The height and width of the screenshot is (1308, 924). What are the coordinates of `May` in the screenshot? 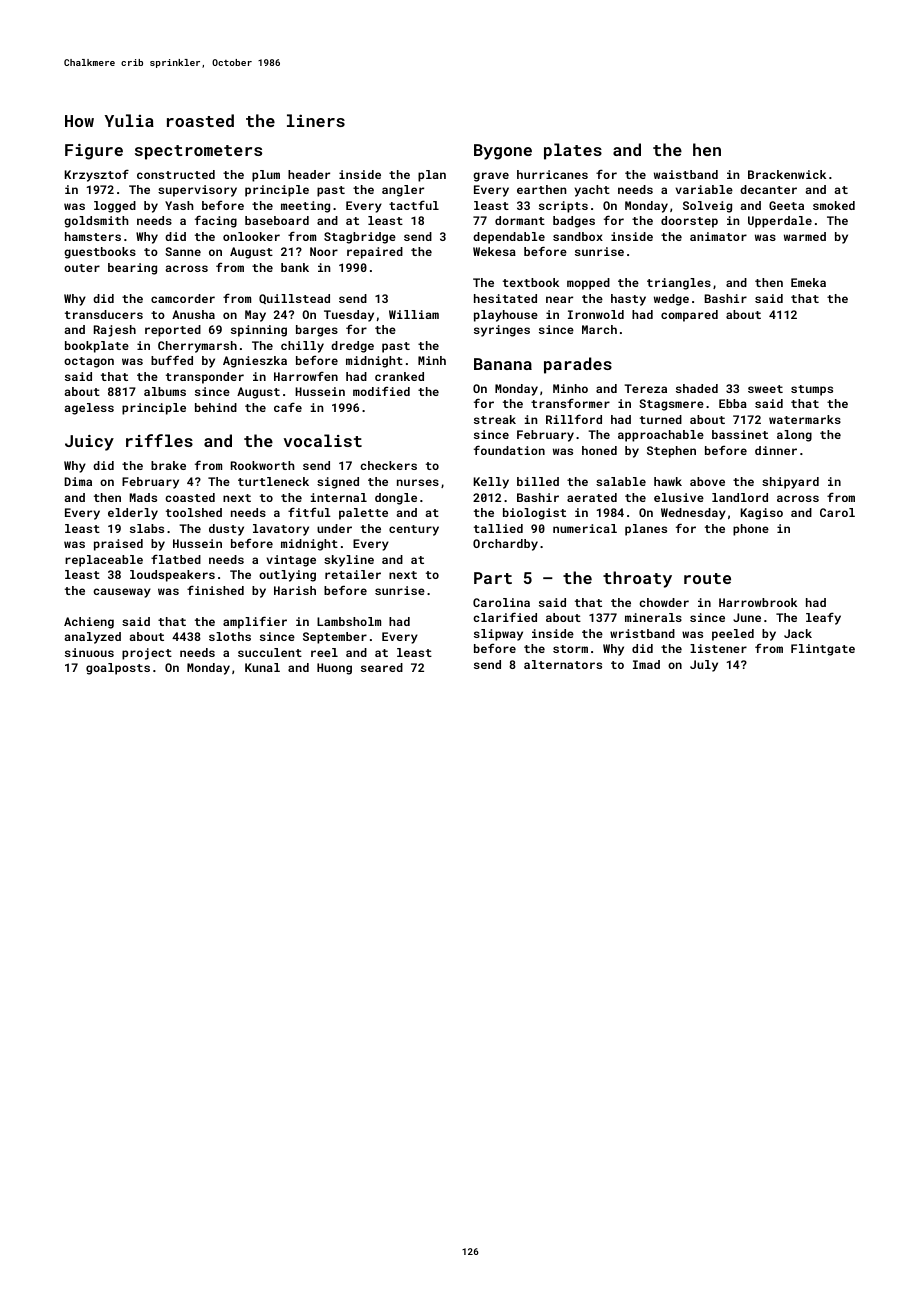 It's located at (255, 316).
